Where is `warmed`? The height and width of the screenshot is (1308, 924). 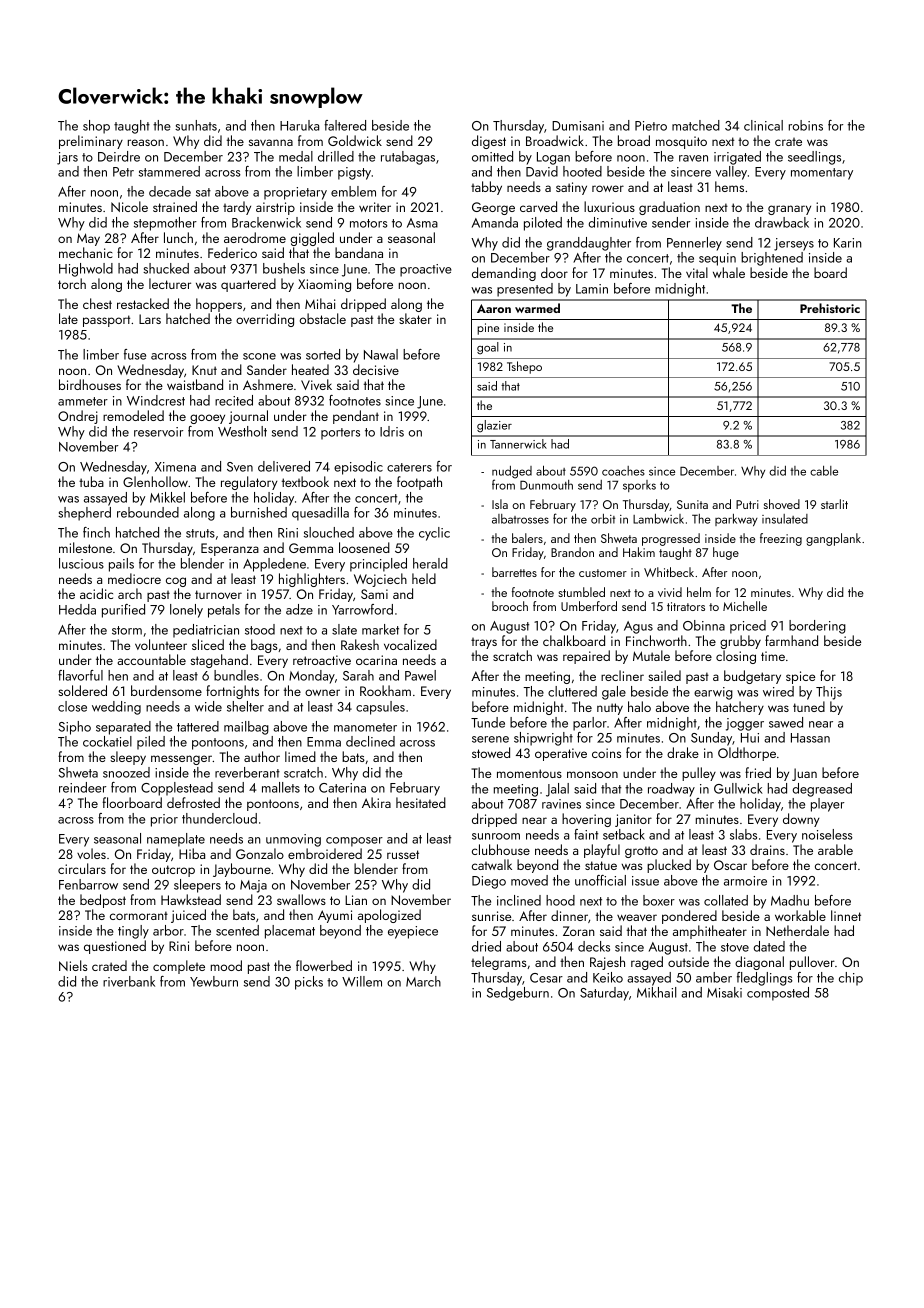
warmed is located at coordinates (537, 308).
